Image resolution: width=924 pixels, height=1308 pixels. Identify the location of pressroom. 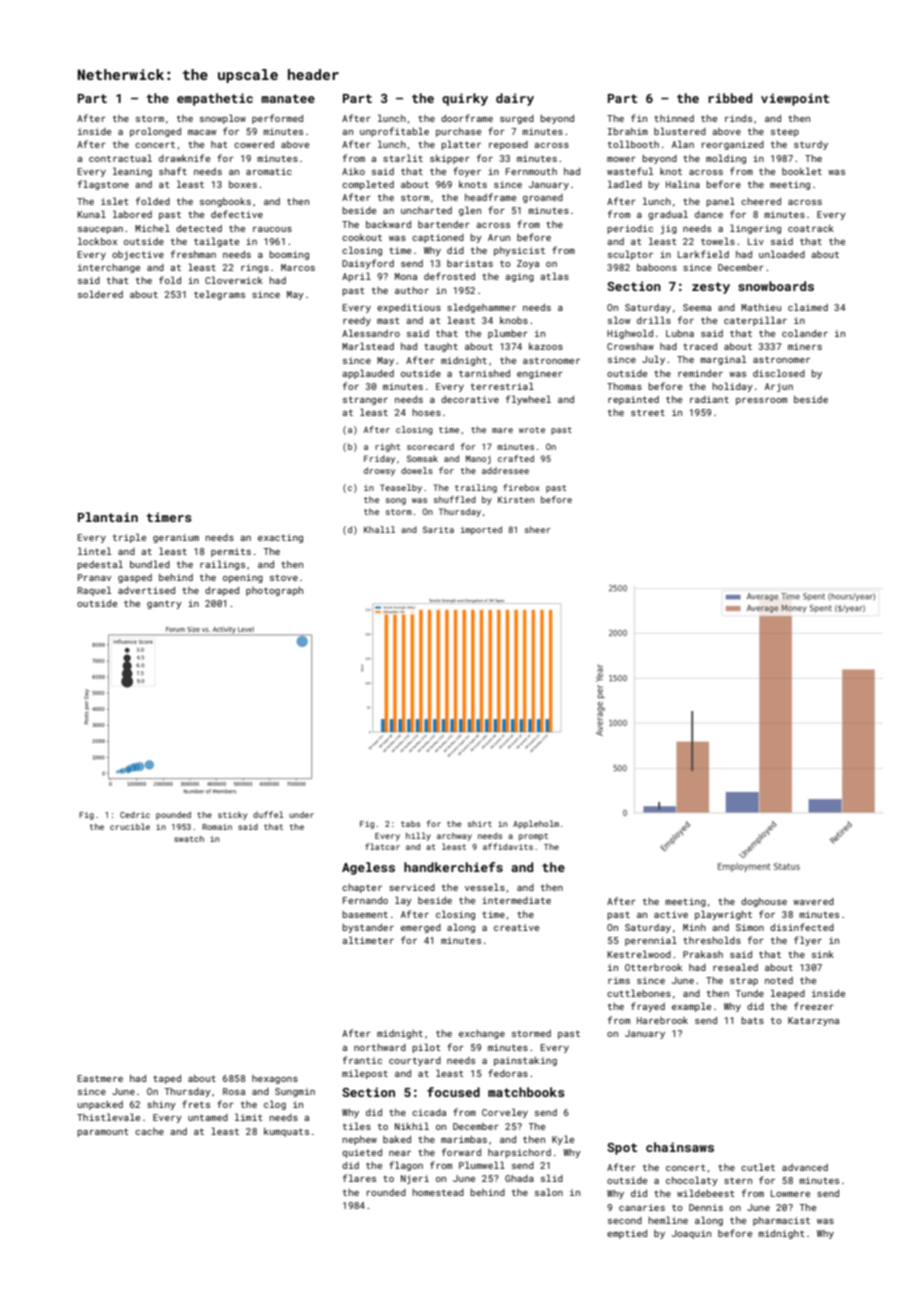
(761, 401).
